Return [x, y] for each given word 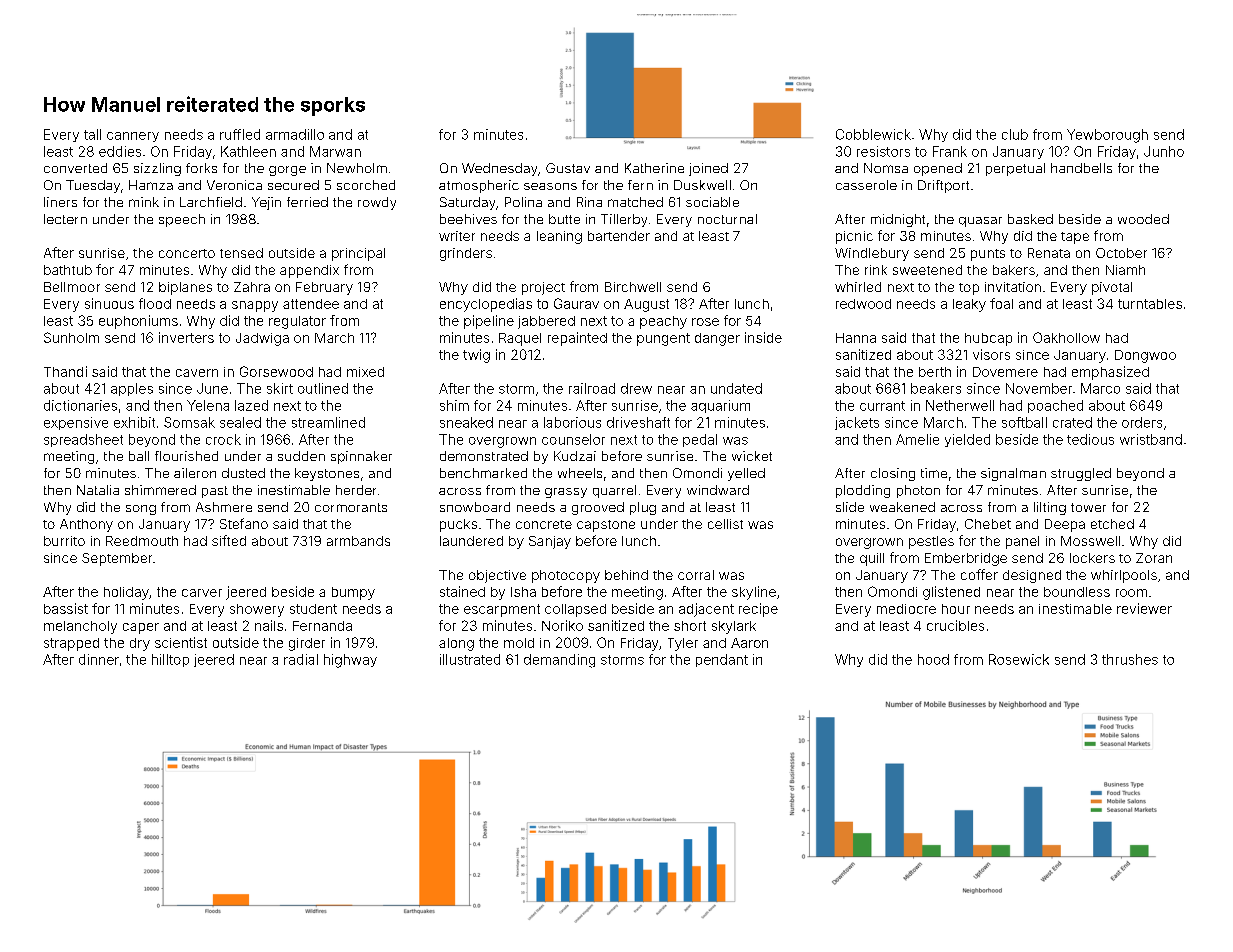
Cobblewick [873, 134]
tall [92, 134]
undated [736, 388]
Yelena [208, 405]
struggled [1081, 474]
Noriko [562, 625]
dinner [99, 659]
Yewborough [1107, 136]
